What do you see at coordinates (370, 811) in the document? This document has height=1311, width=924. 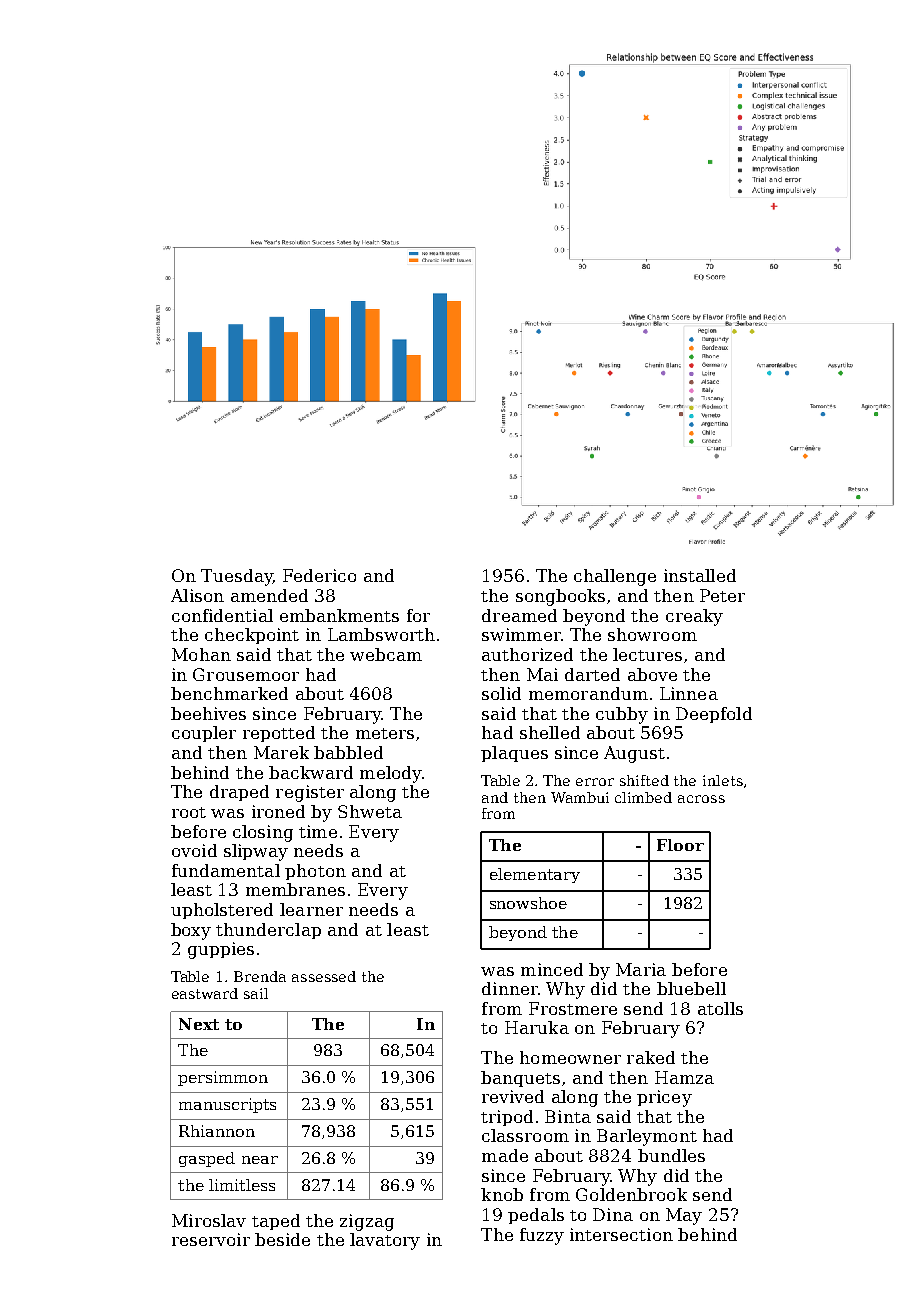 I see `Shweta` at bounding box center [370, 811].
